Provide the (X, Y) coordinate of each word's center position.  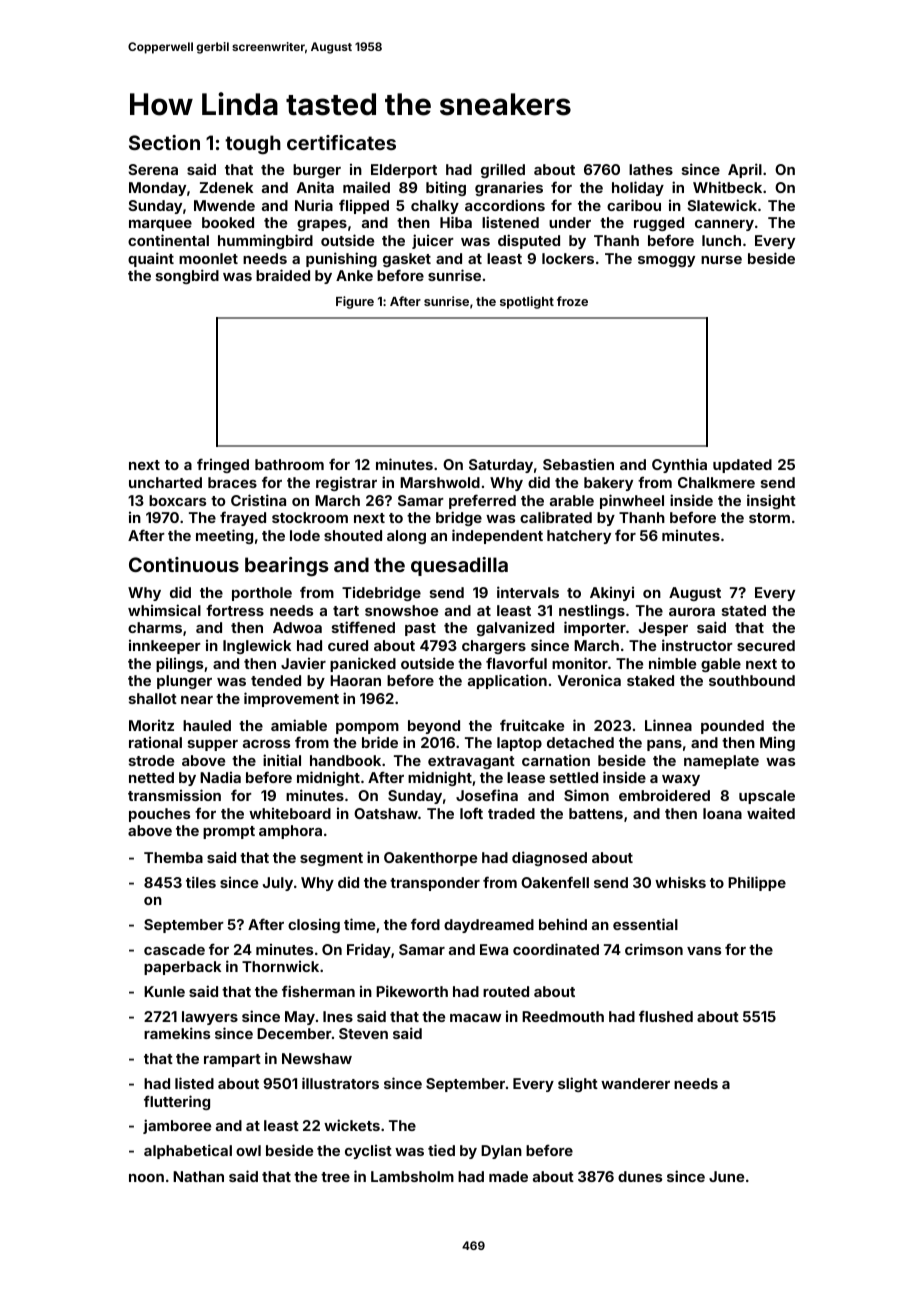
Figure (355, 302)
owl (248, 1150)
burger (317, 171)
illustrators (340, 1083)
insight (771, 501)
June (726, 1176)
